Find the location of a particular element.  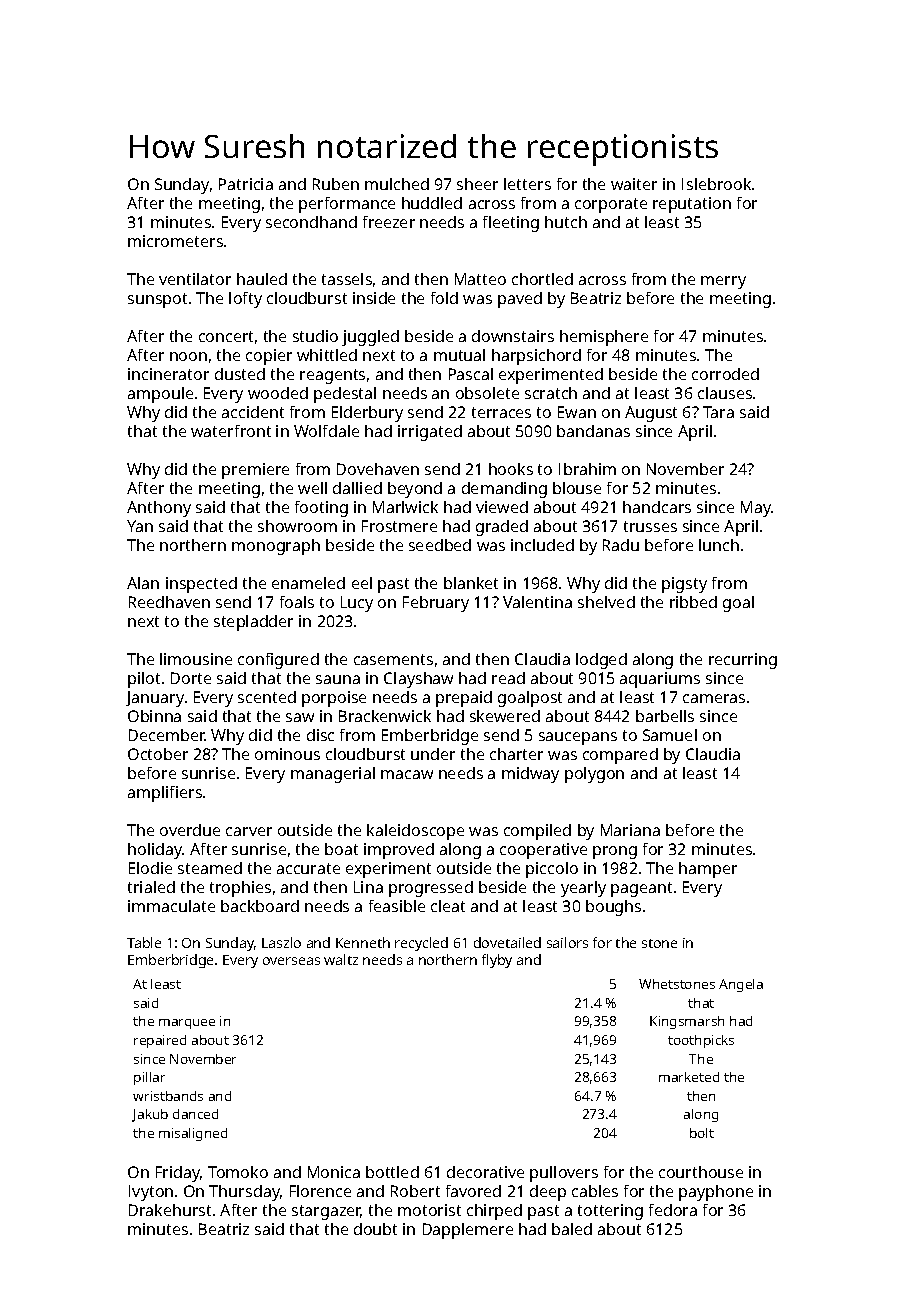

cables is located at coordinates (595, 1191).
